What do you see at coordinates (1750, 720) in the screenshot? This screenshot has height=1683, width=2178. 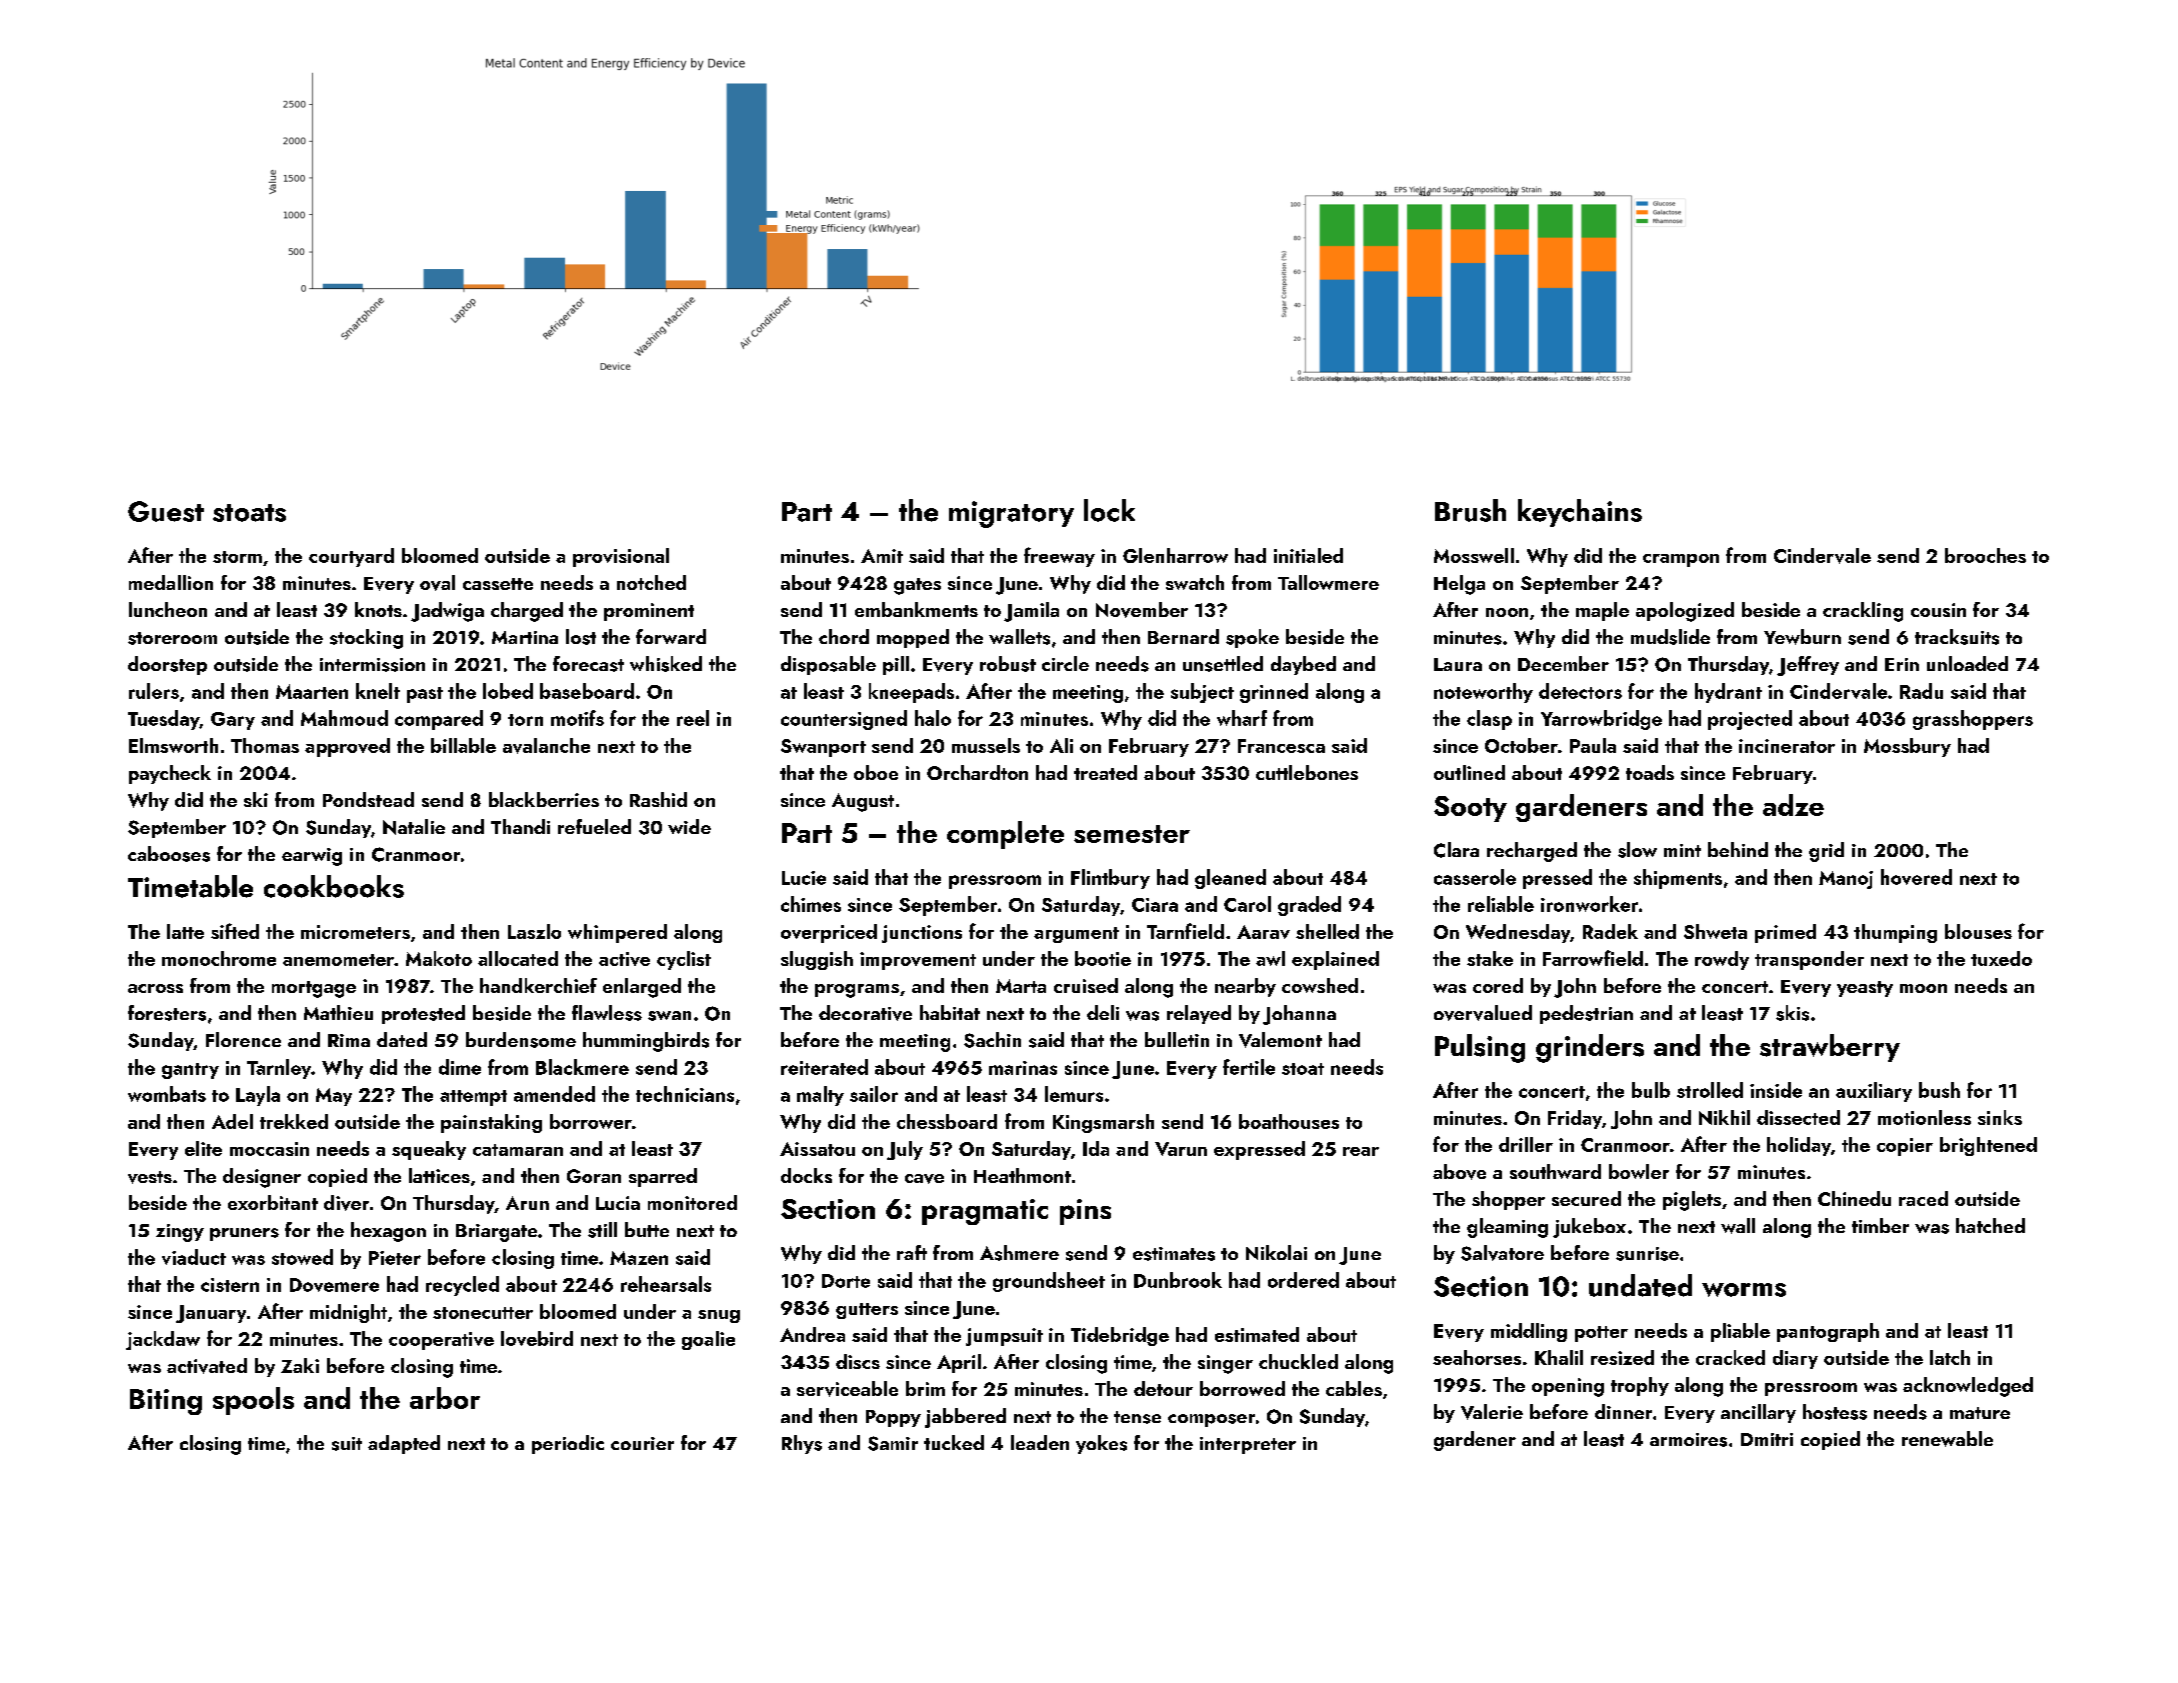 I see `projected` at bounding box center [1750, 720].
